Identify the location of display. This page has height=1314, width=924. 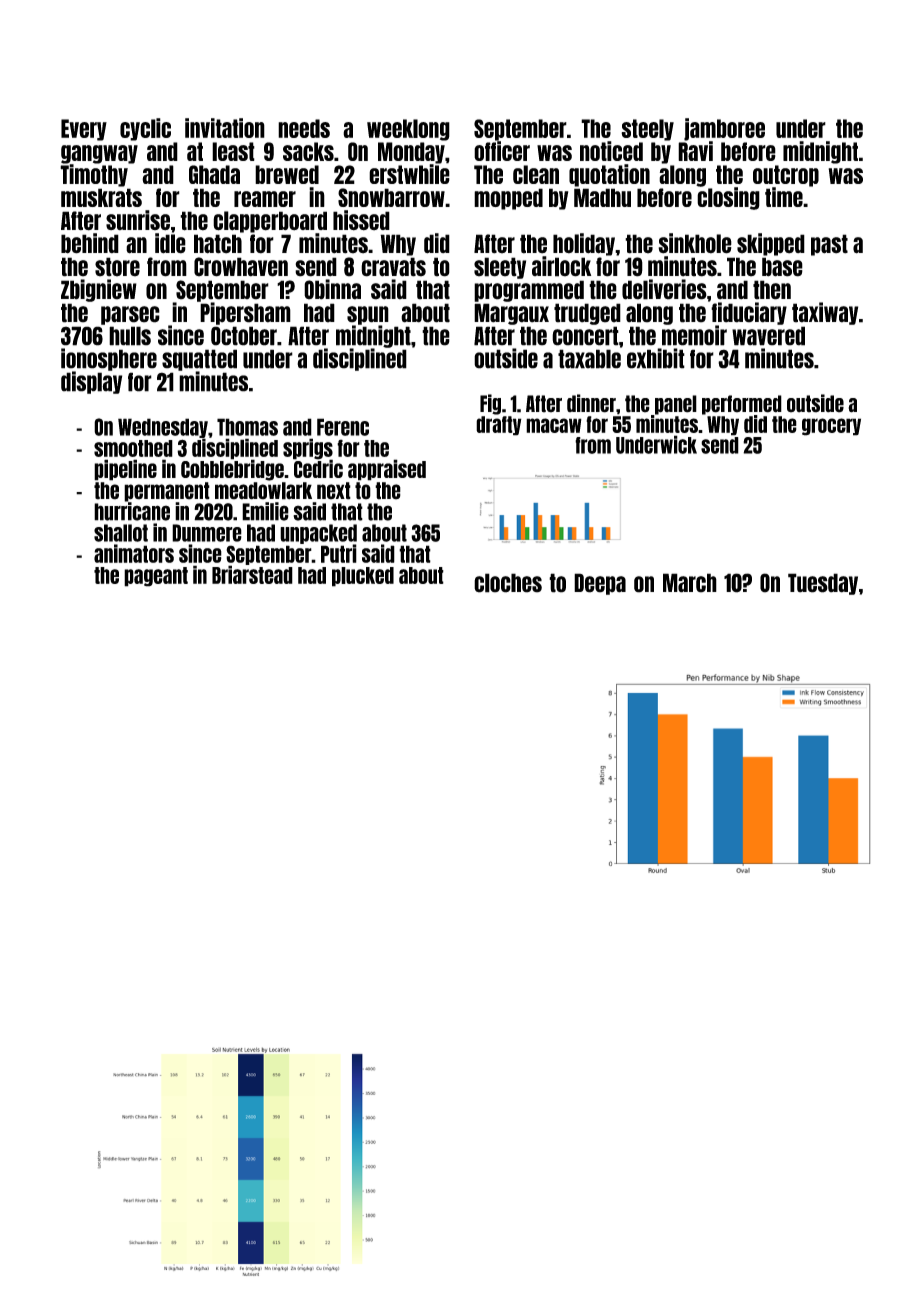
(91, 382).
